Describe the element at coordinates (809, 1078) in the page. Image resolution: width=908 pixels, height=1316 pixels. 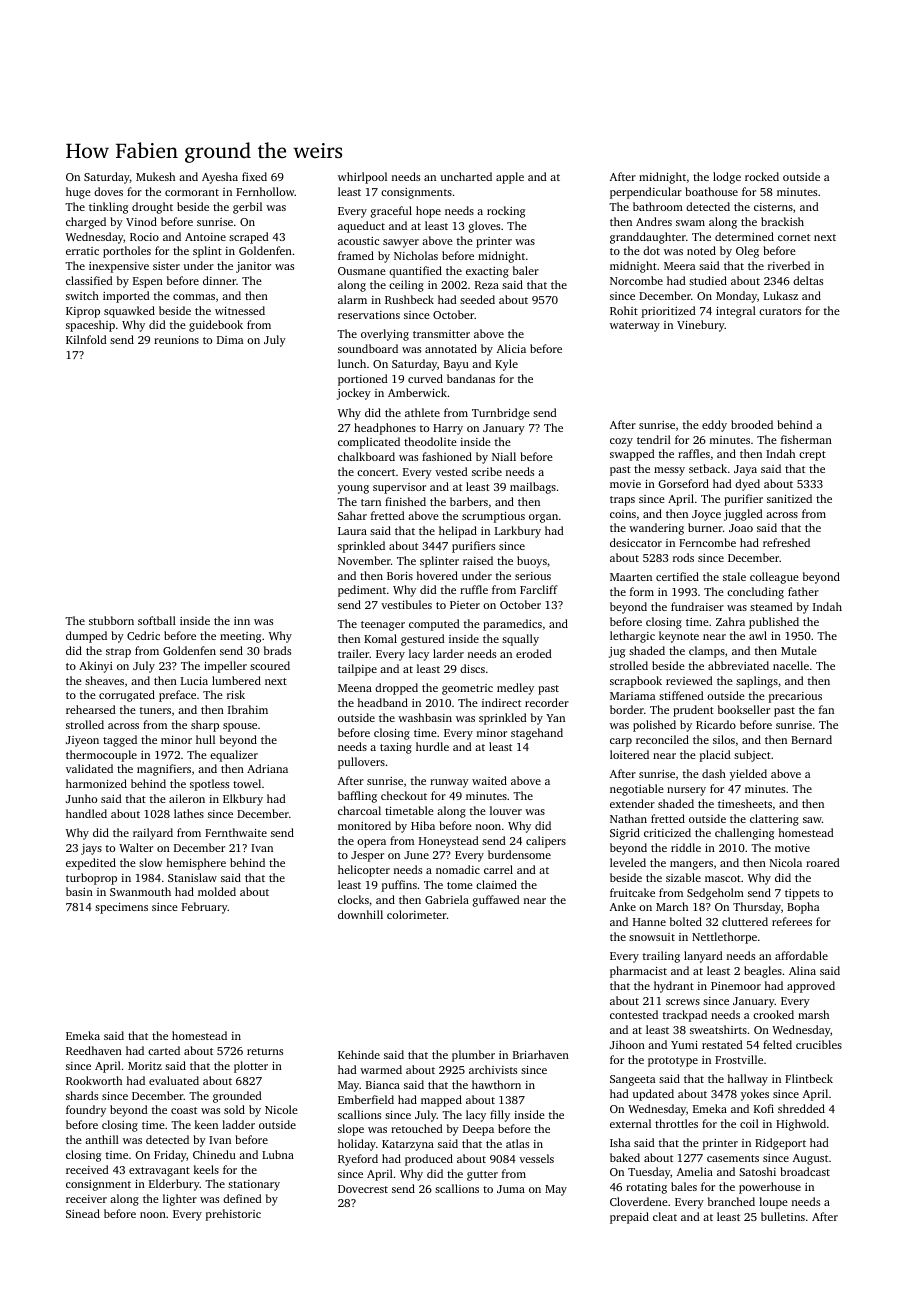
I see `Flintbeck` at that location.
